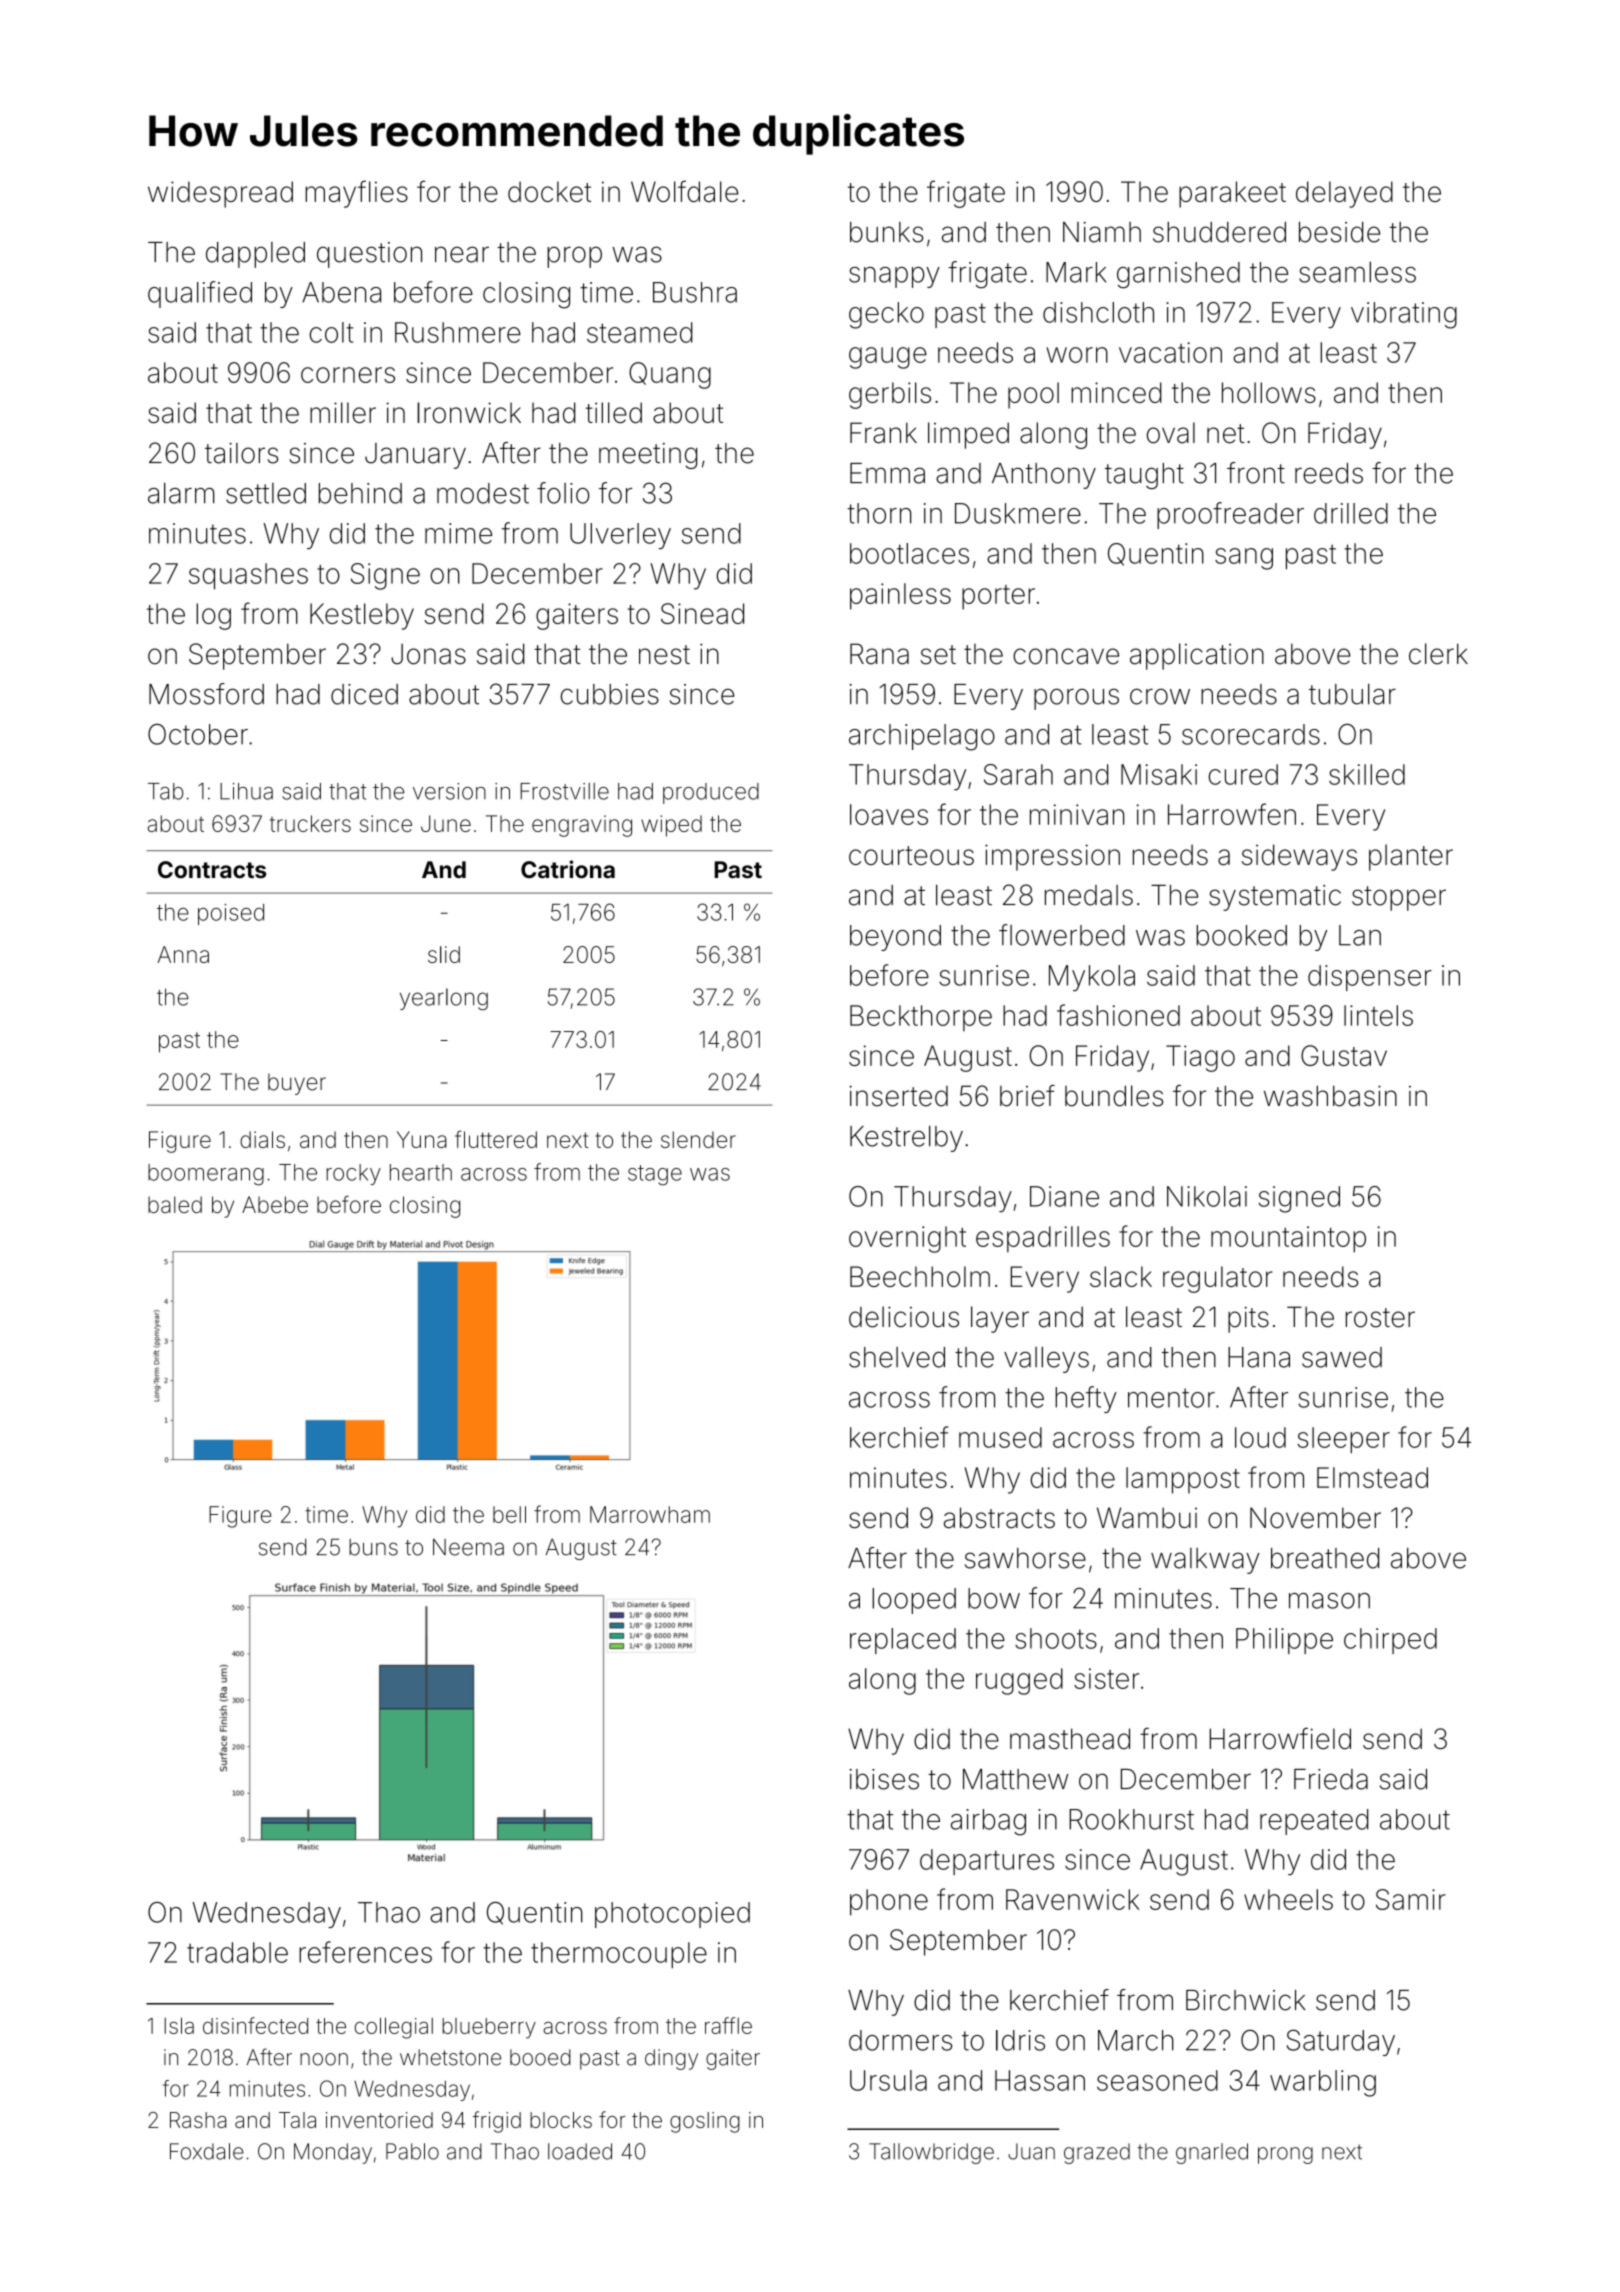  Describe the element at coordinates (685, 191) in the image. I see `Wolfdale` at that location.
